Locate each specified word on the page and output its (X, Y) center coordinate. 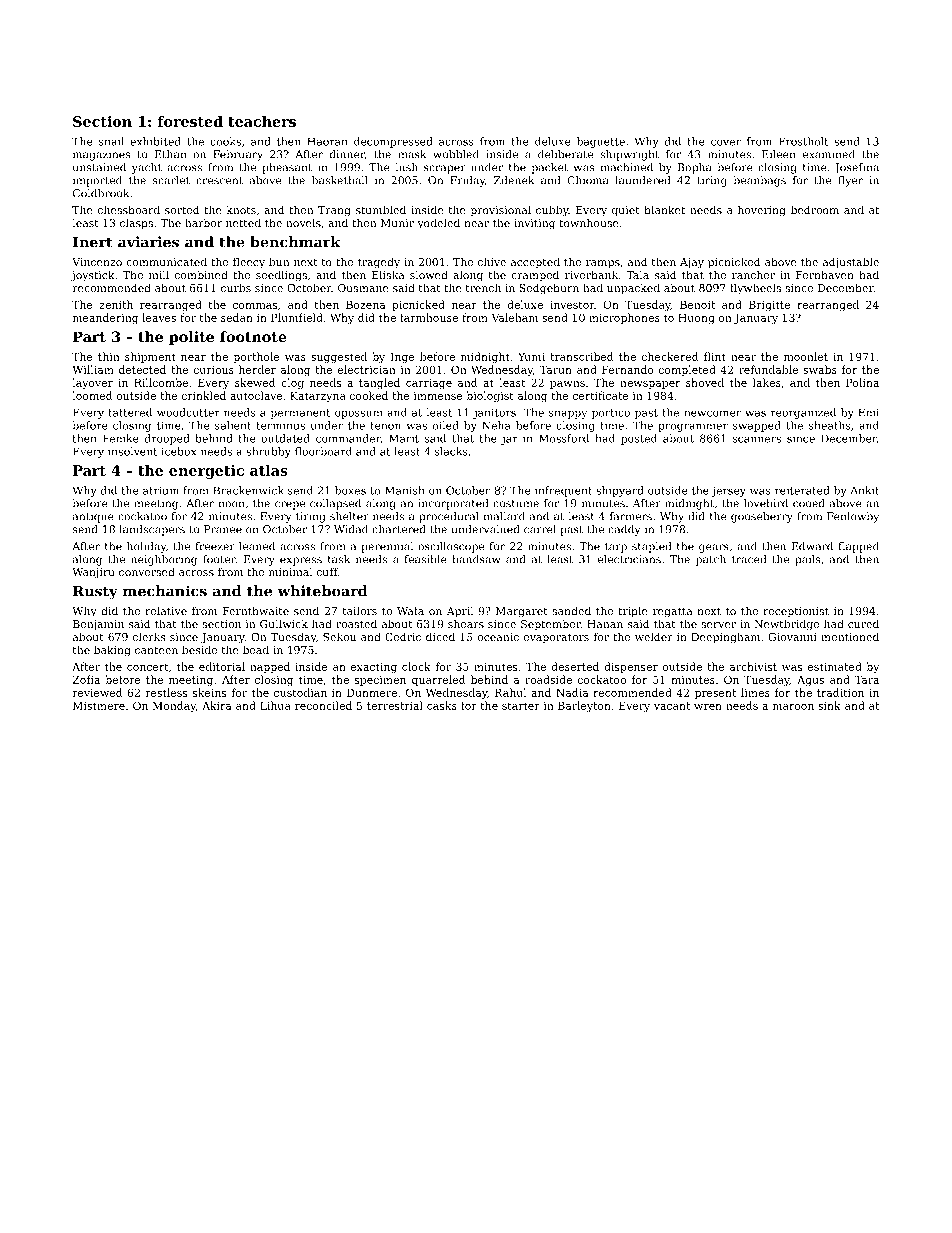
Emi (868, 412)
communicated (166, 261)
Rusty (95, 593)
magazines (101, 155)
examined (829, 154)
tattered (130, 412)
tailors (360, 610)
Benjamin (98, 625)
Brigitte (769, 306)
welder (654, 636)
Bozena (365, 305)
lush (407, 167)
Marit (404, 438)
